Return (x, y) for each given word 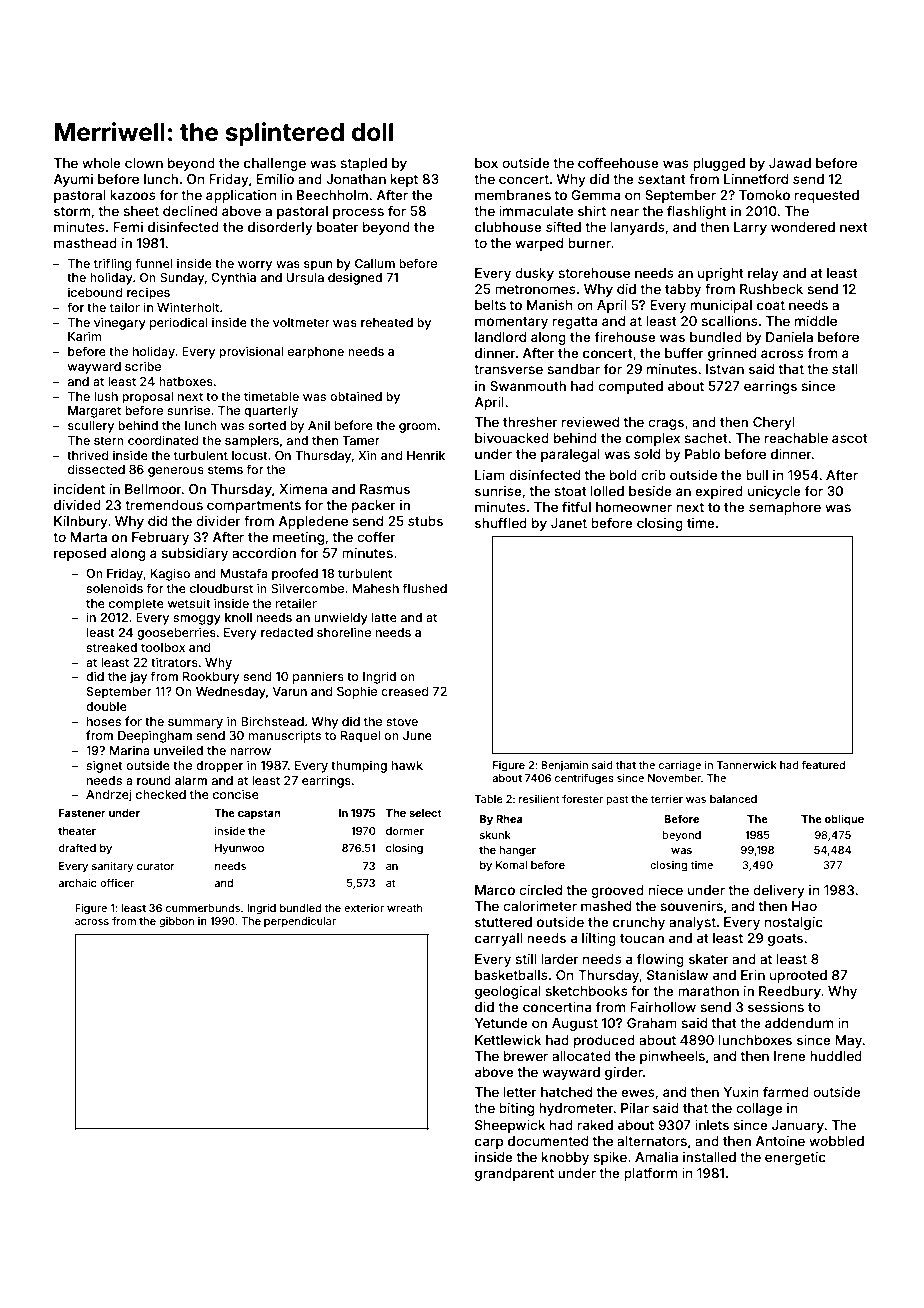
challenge (275, 164)
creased (405, 691)
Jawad (790, 163)
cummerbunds (203, 908)
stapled (363, 164)
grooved (617, 891)
